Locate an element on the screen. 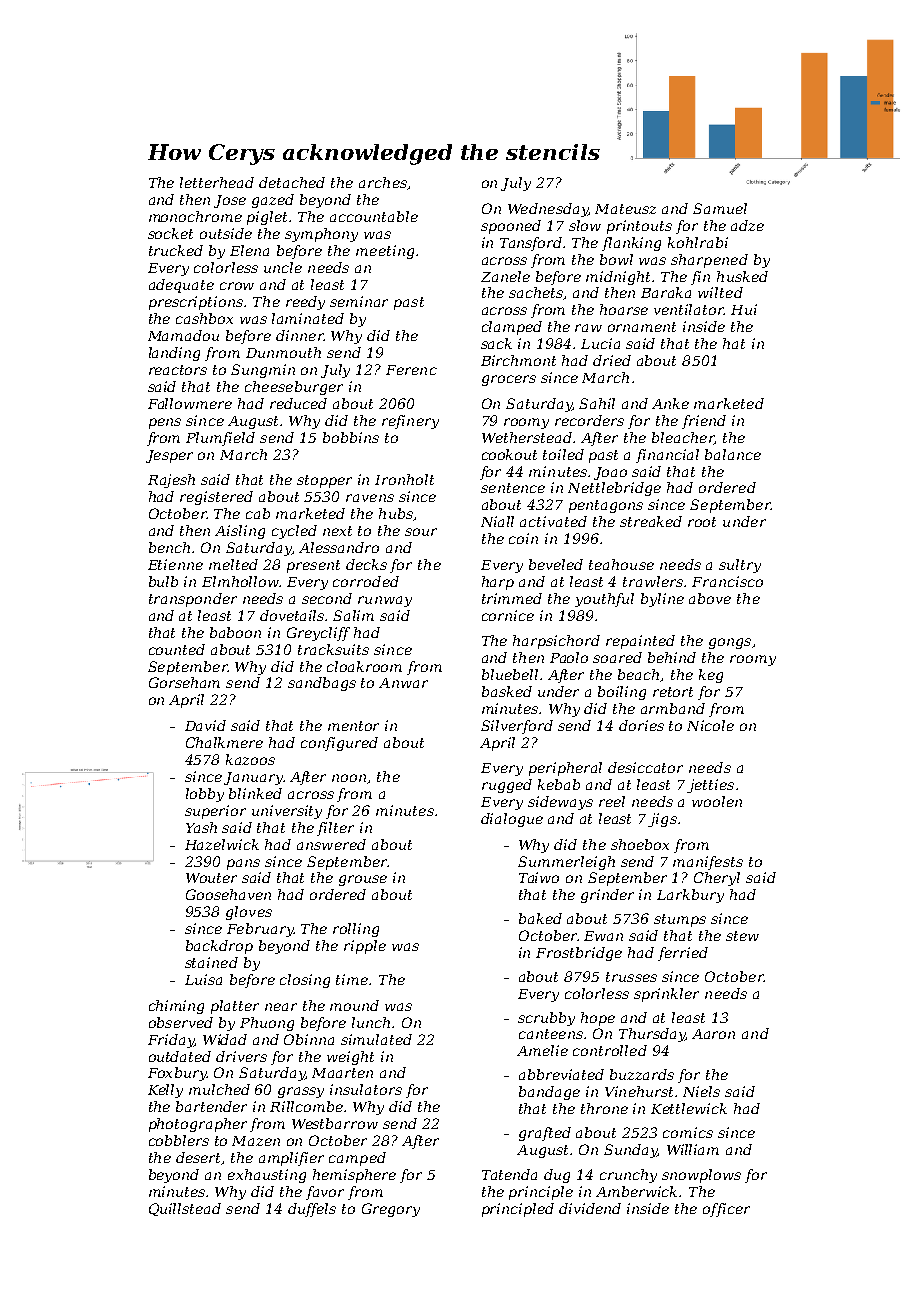  lobby is located at coordinates (205, 795).
